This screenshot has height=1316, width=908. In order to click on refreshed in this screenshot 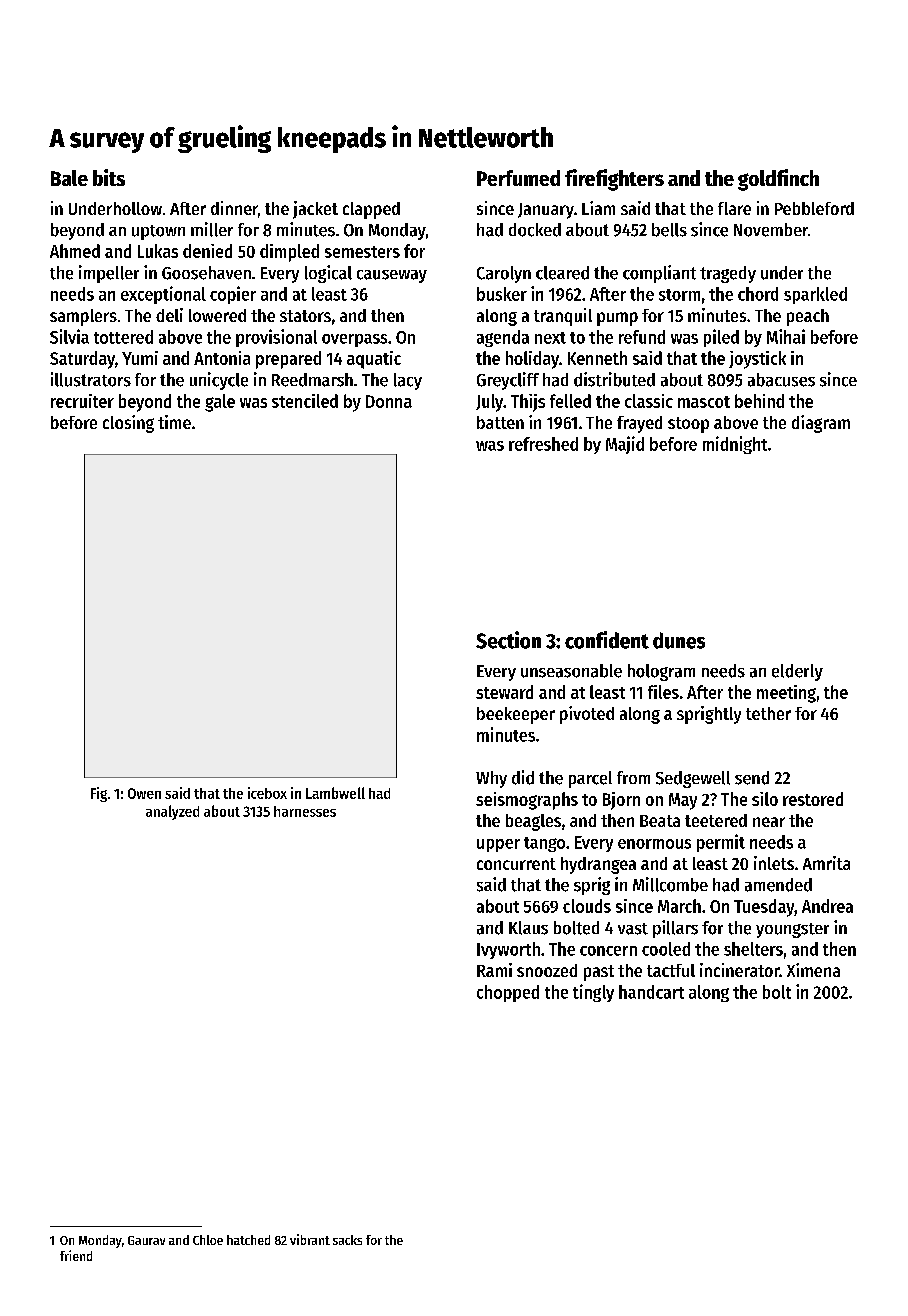, I will do `click(543, 444)`.
